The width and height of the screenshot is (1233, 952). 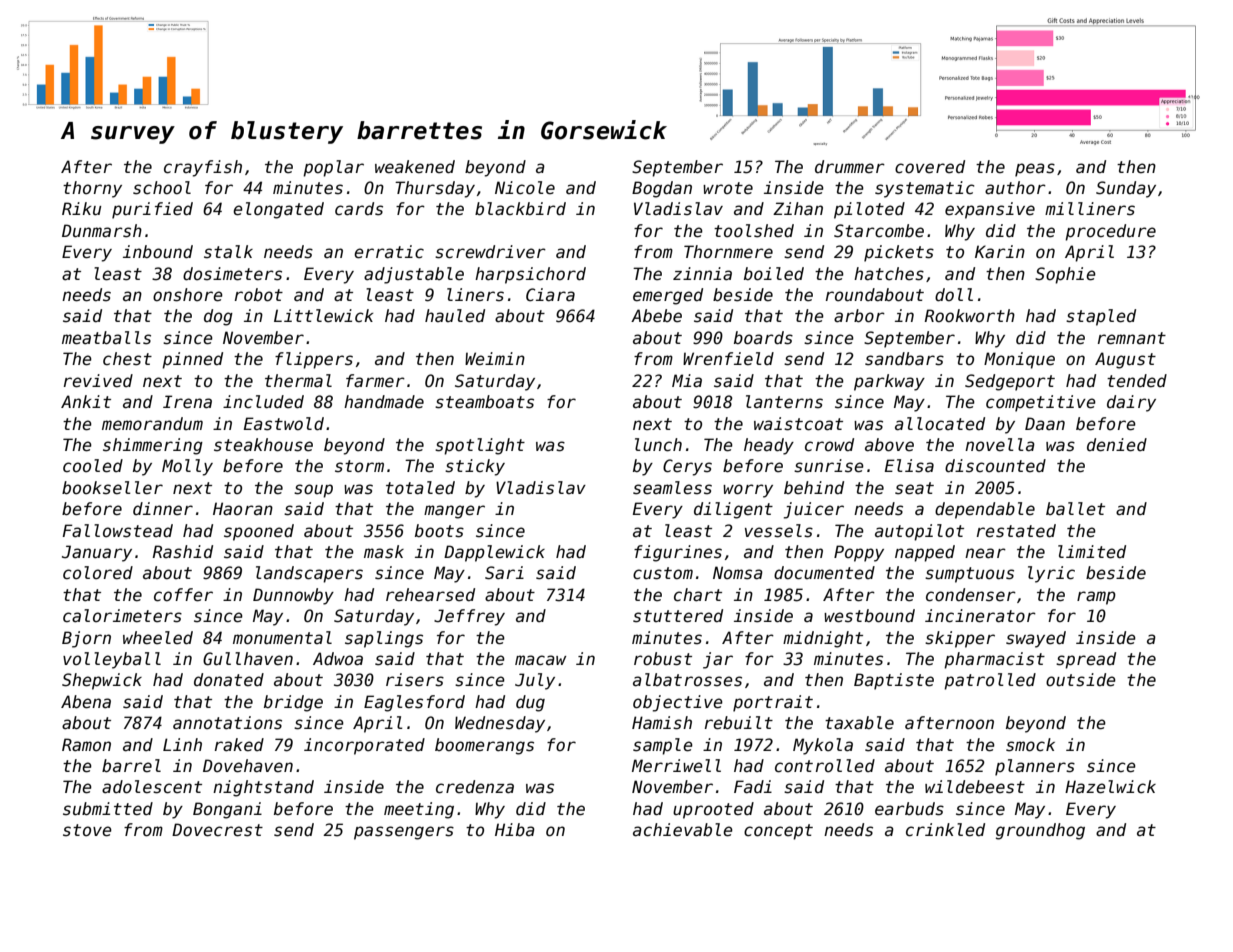 What do you see at coordinates (1019, 360) in the screenshot?
I see `Monique` at bounding box center [1019, 360].
